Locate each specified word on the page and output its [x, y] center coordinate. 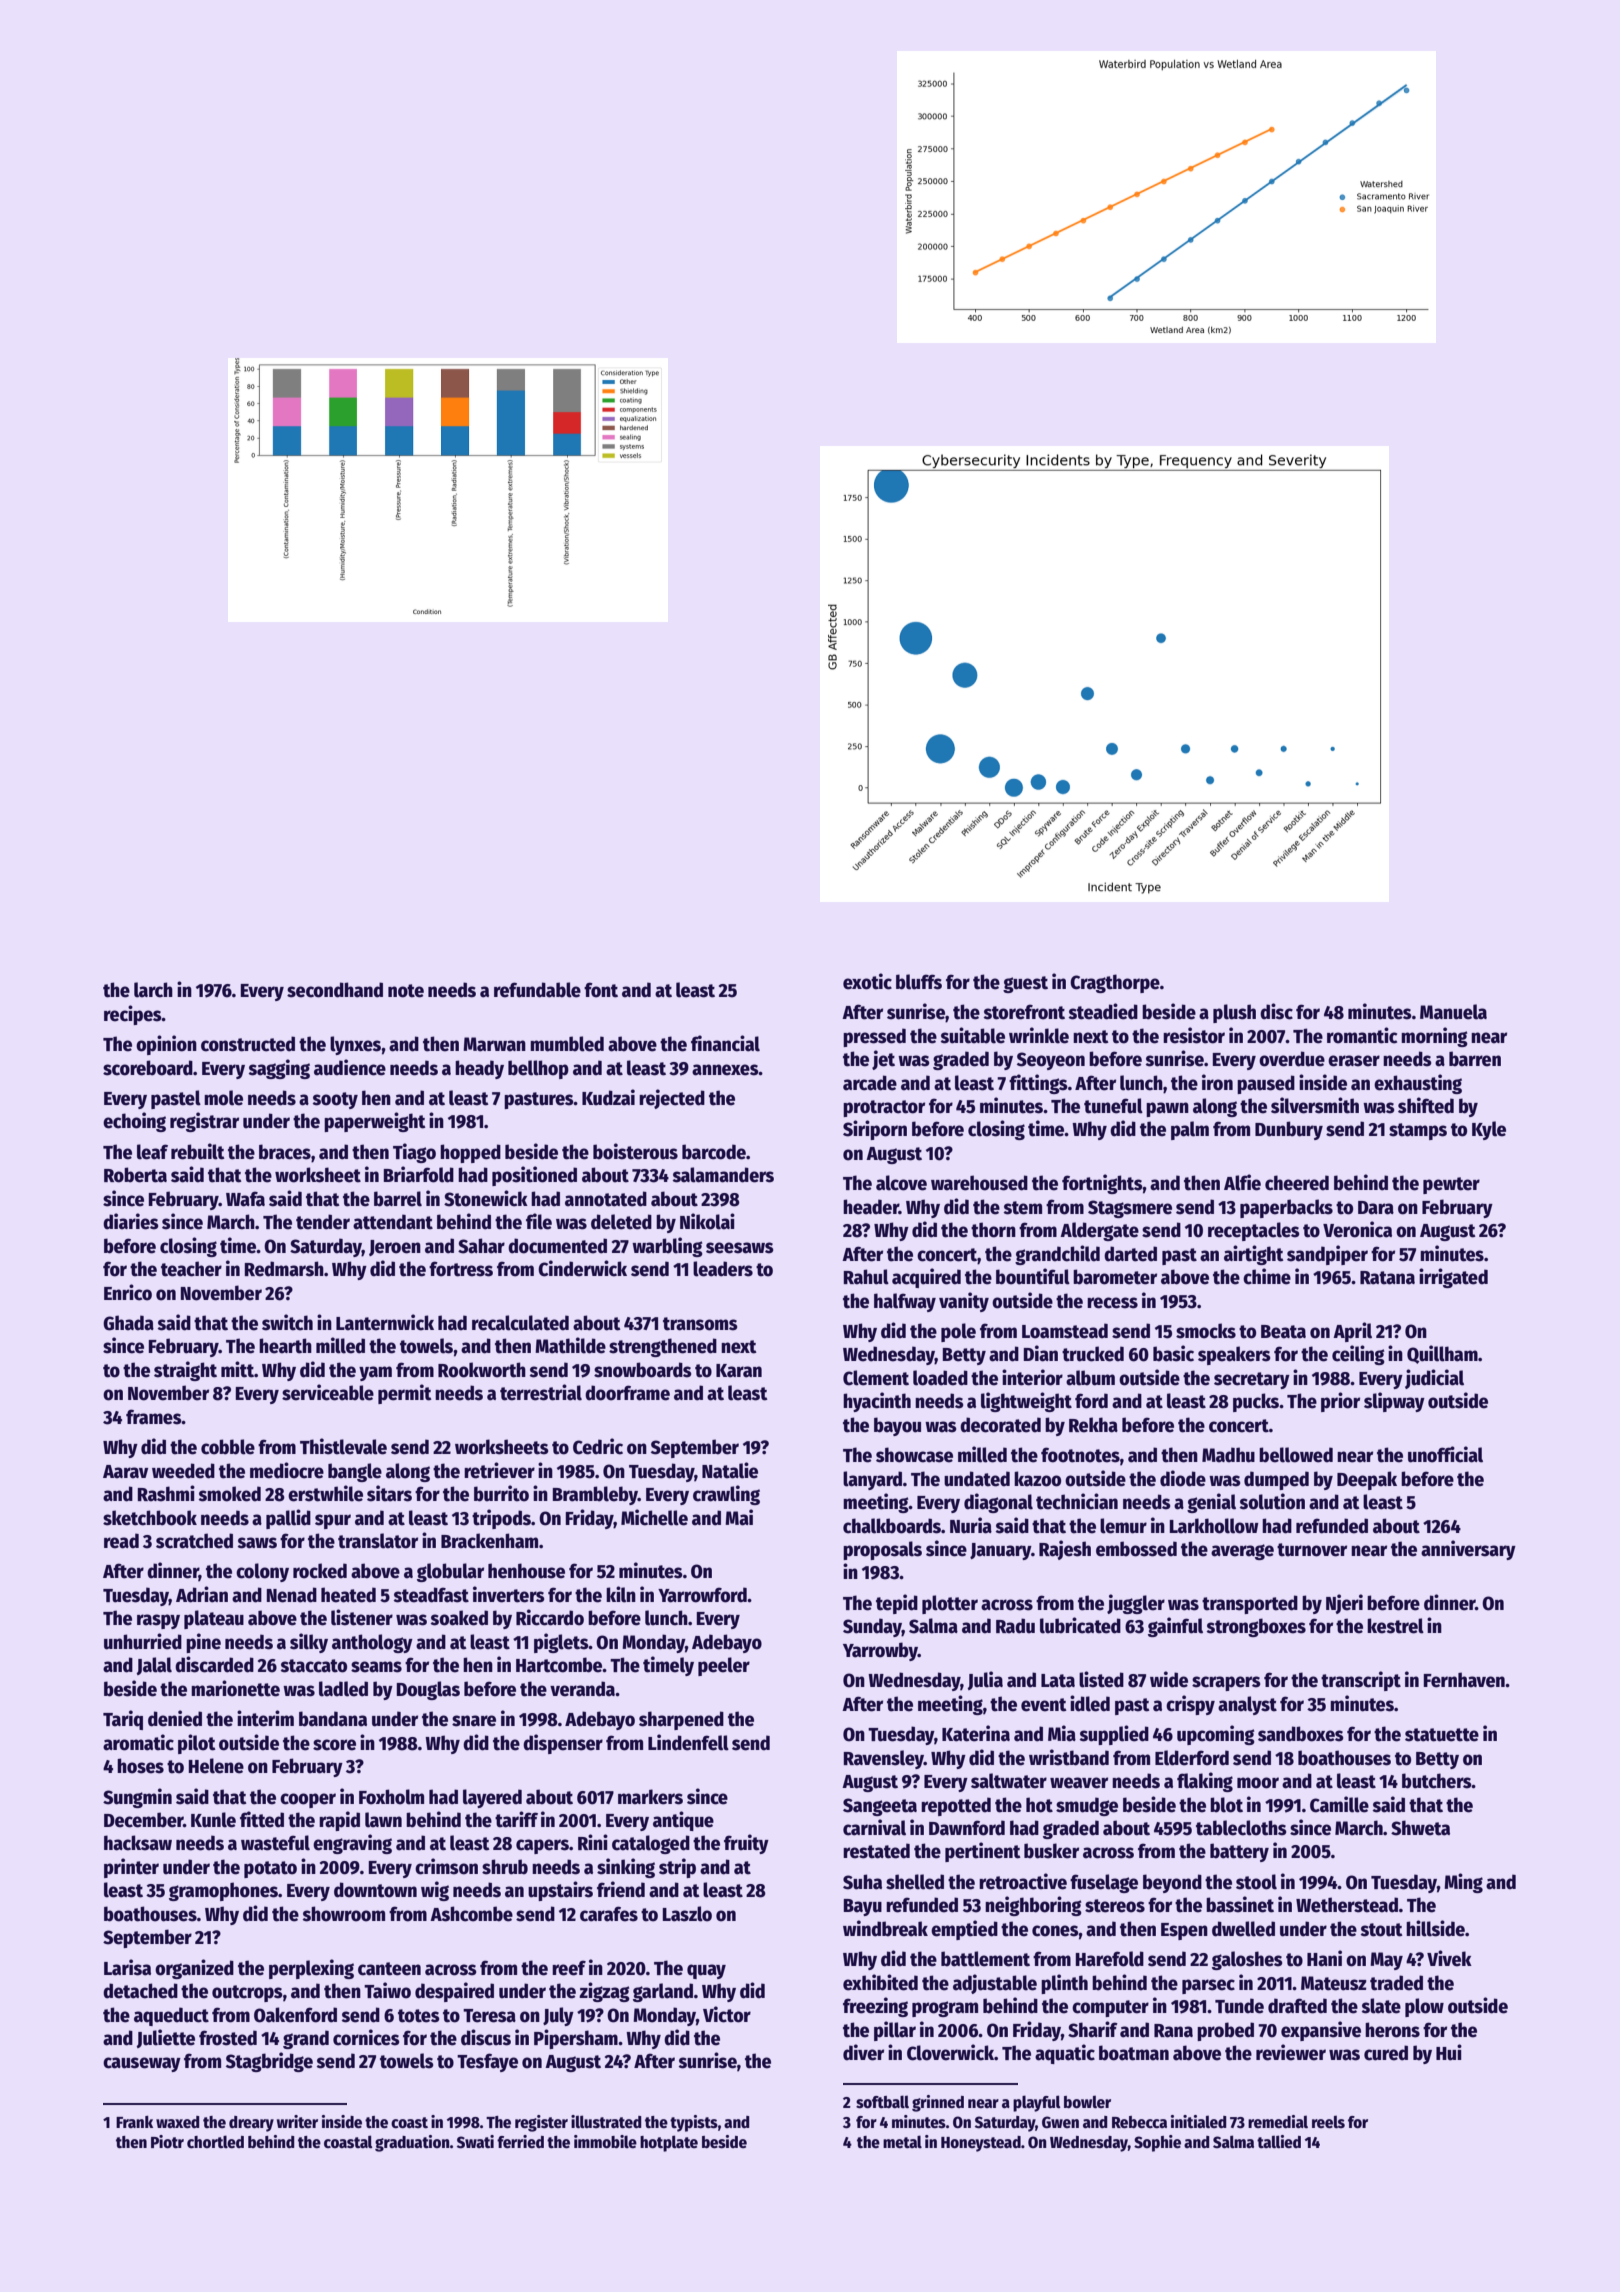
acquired [926, 1278]
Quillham [1442, 1354]
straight [185, 1371]
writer [297, 2121]
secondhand [335, 990]
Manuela [1453, 1012]
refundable [537, 990]
